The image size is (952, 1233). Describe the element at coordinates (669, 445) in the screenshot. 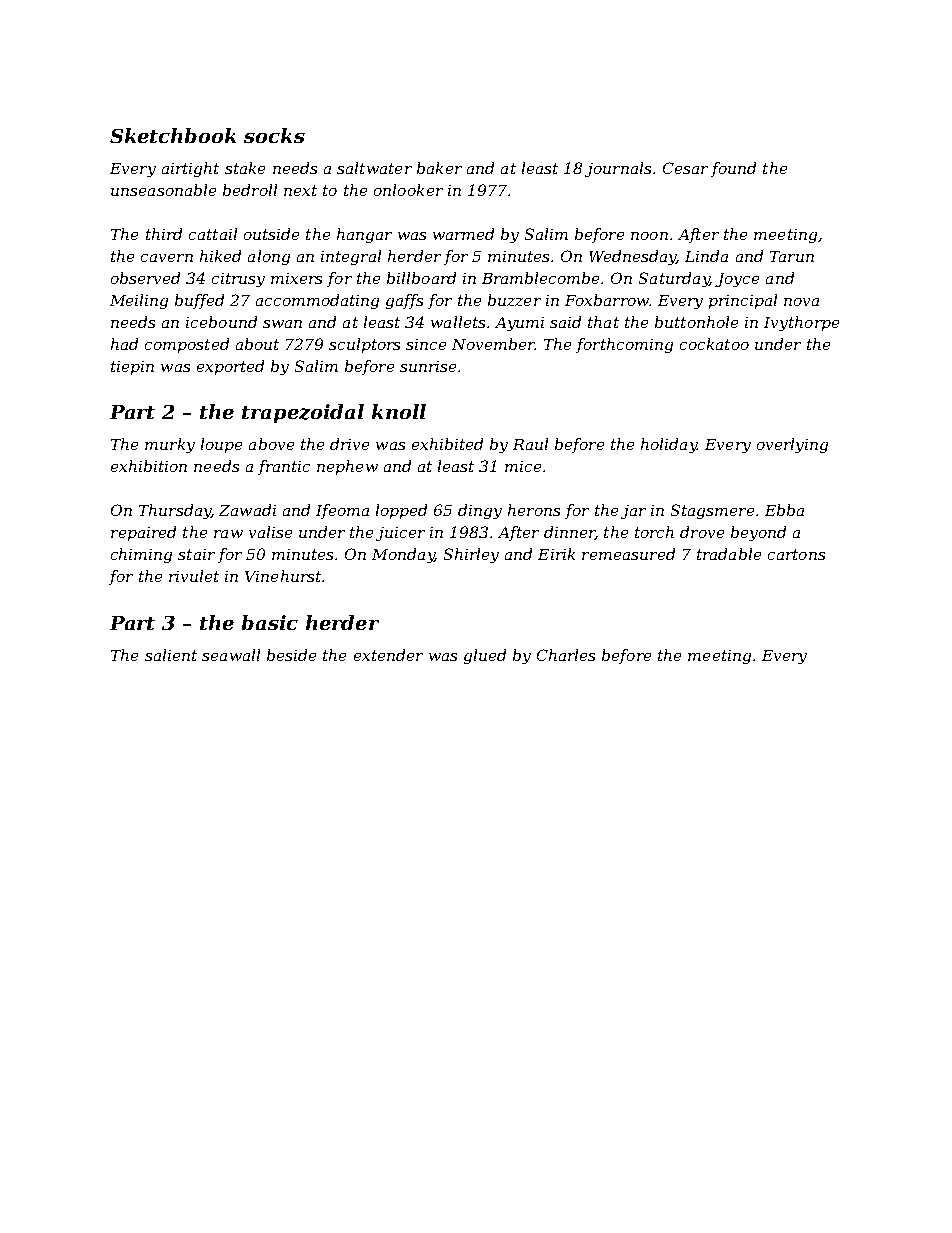

I see `holiday` at that location.
